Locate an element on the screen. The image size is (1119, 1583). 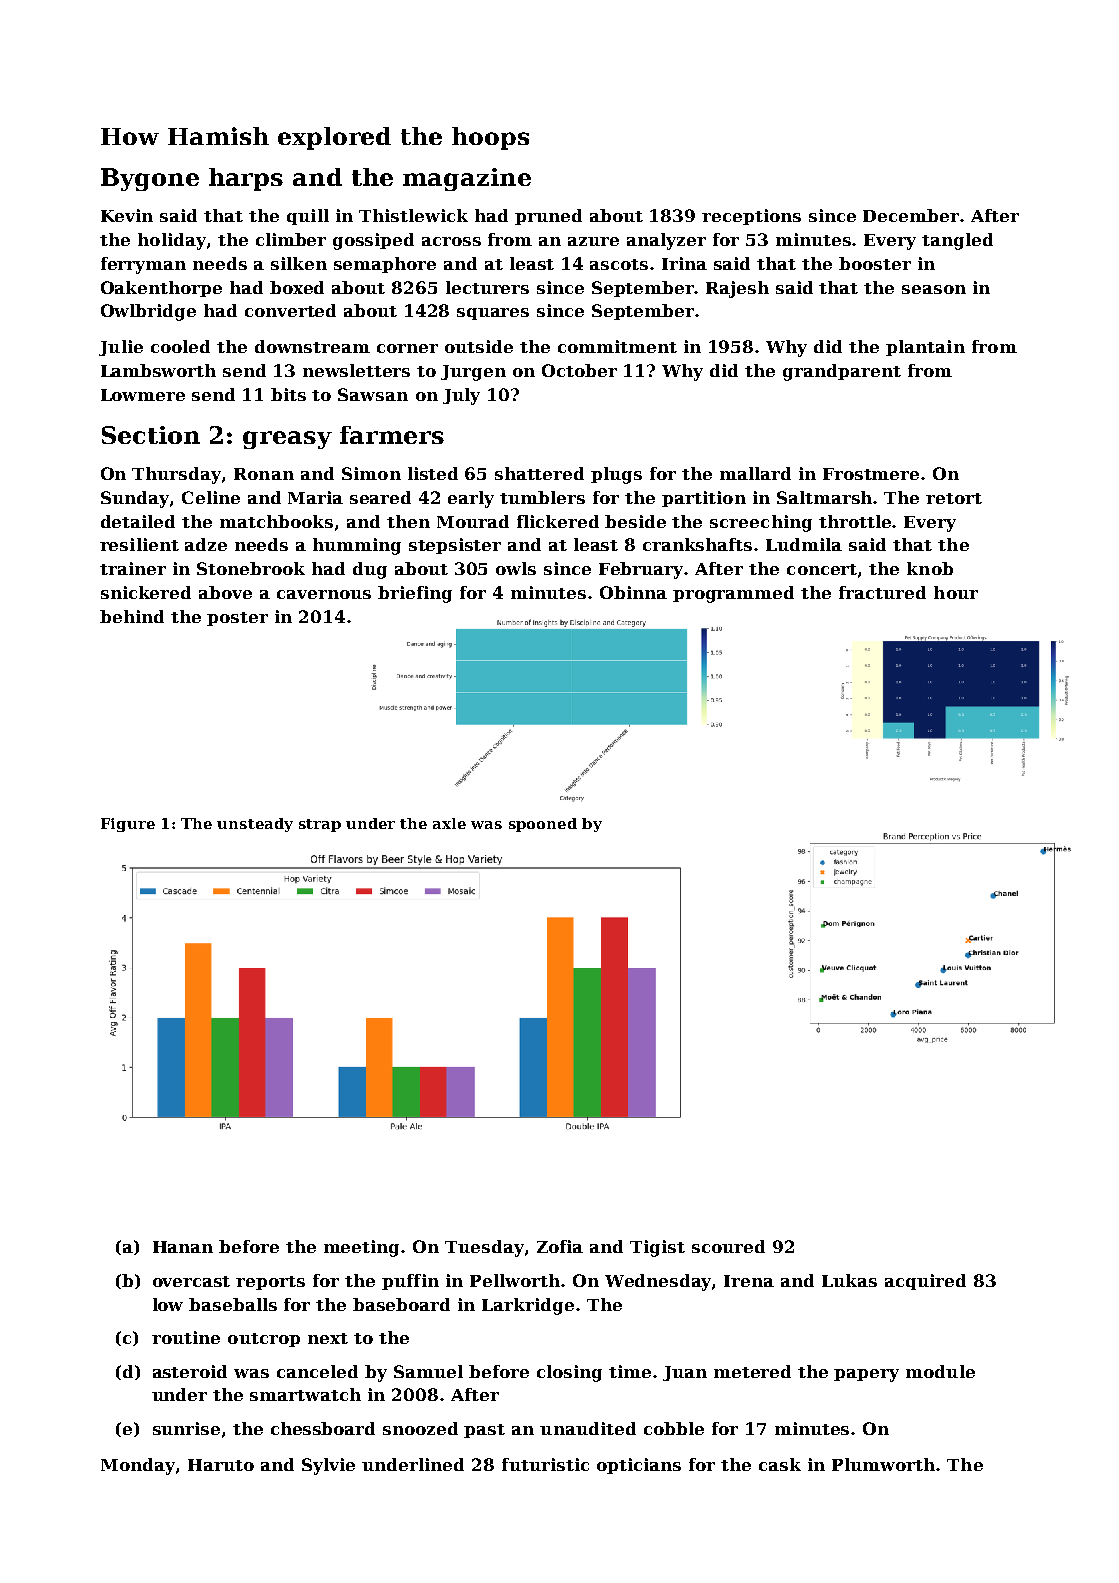
programmed is located at coordinates (733, 594).
